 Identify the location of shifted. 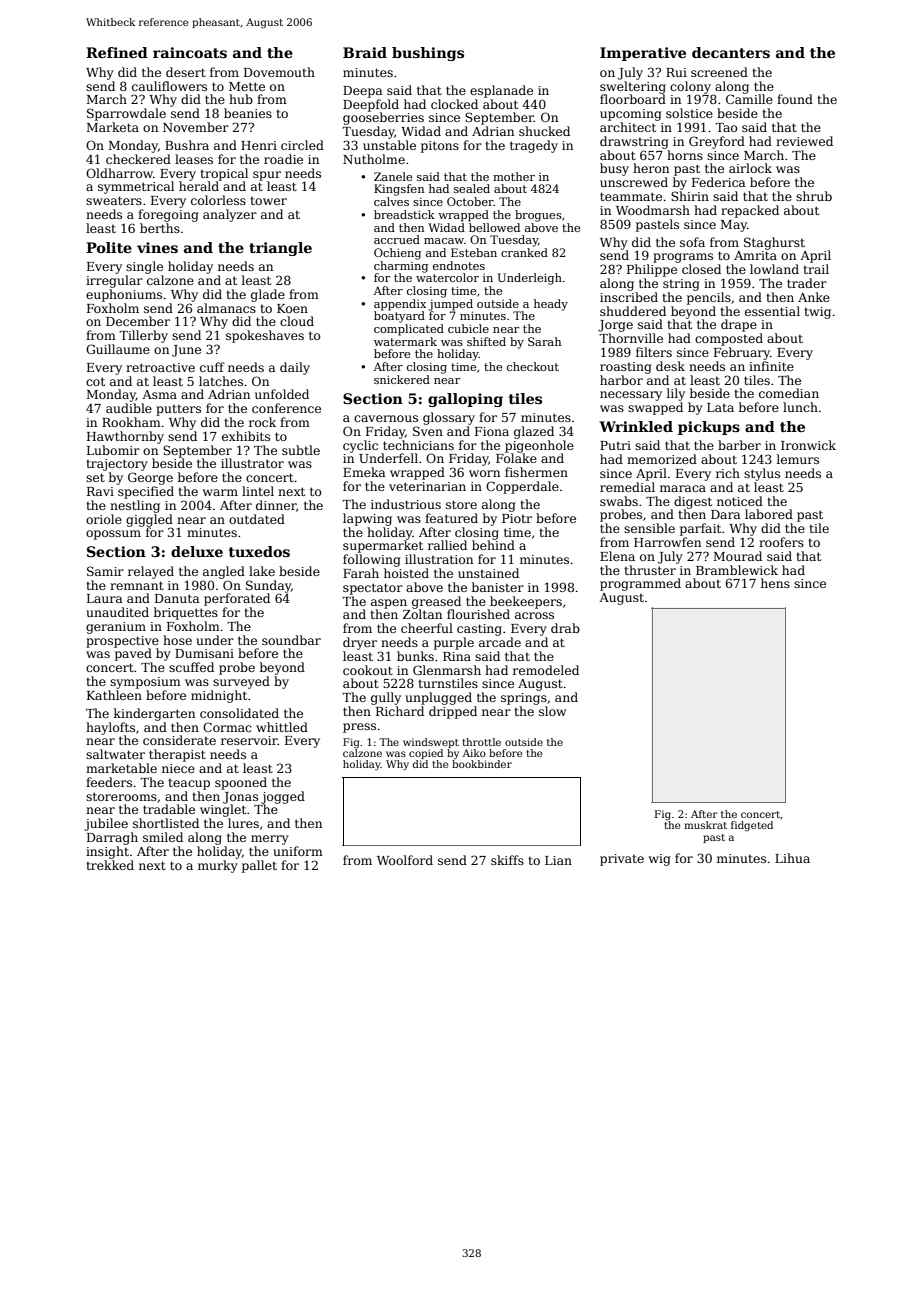
(486, 341).
